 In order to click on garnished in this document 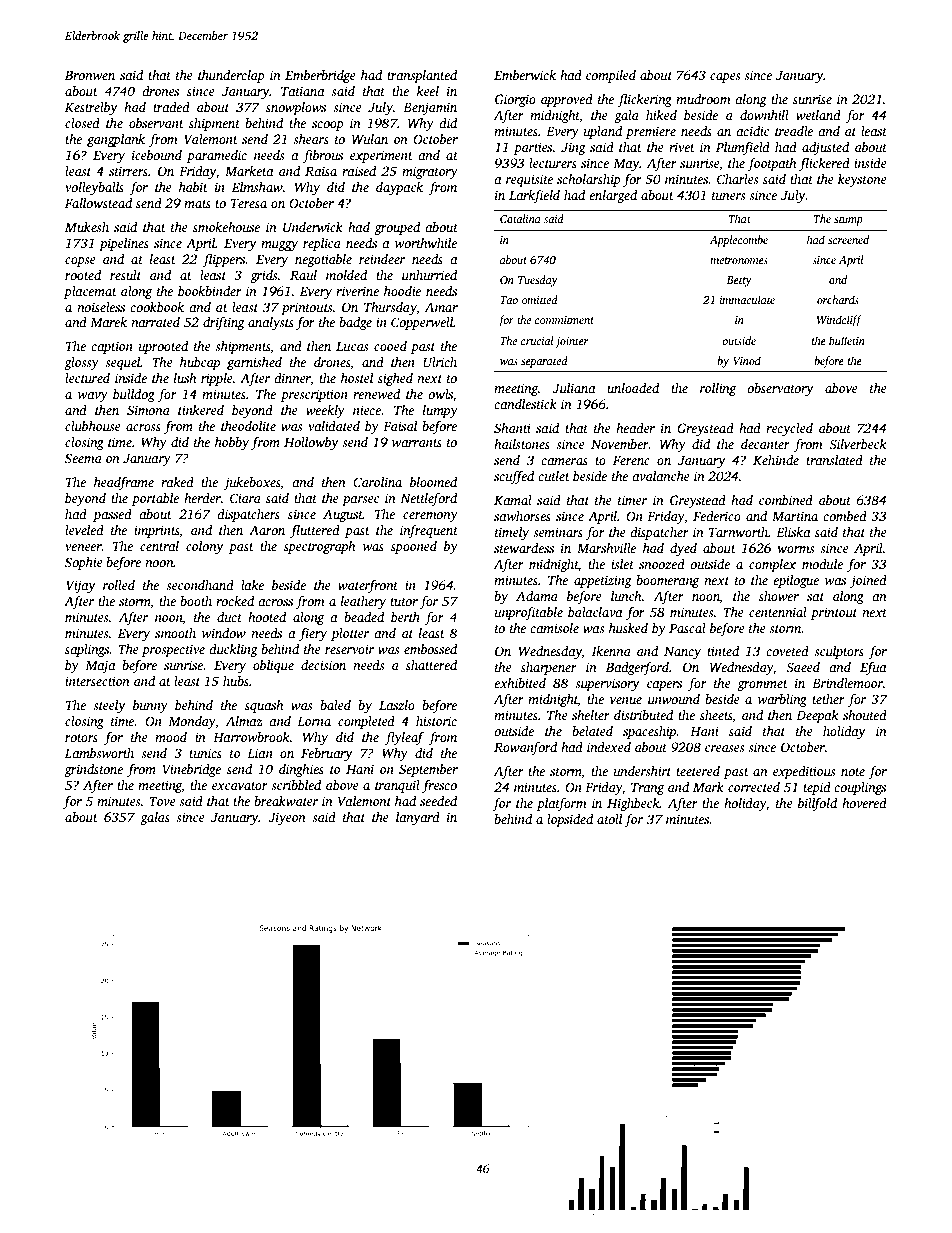, I will do `click(254, 363)`.
